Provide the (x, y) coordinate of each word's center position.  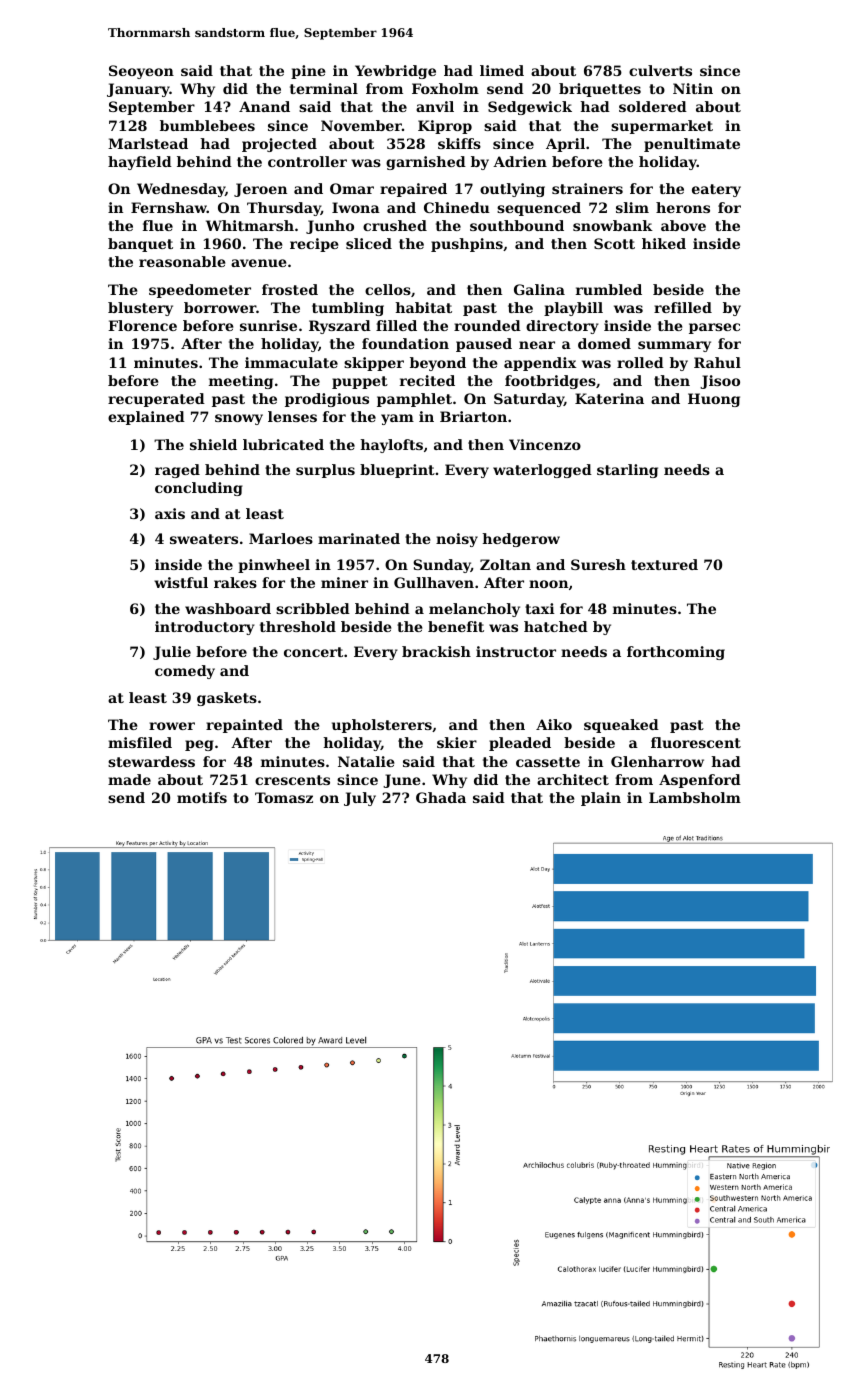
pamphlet (414, 400)
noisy (457, 540)
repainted (244, 726)
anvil (435, 106)
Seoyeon (141, 72)
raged (177, 471)
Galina (539, 289)
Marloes (281, 538)
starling (627, 471)
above (683, 225)
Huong (714, 400)
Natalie (366, 761)
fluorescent (696, 742)
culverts (660, 70)
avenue (259, 263)
